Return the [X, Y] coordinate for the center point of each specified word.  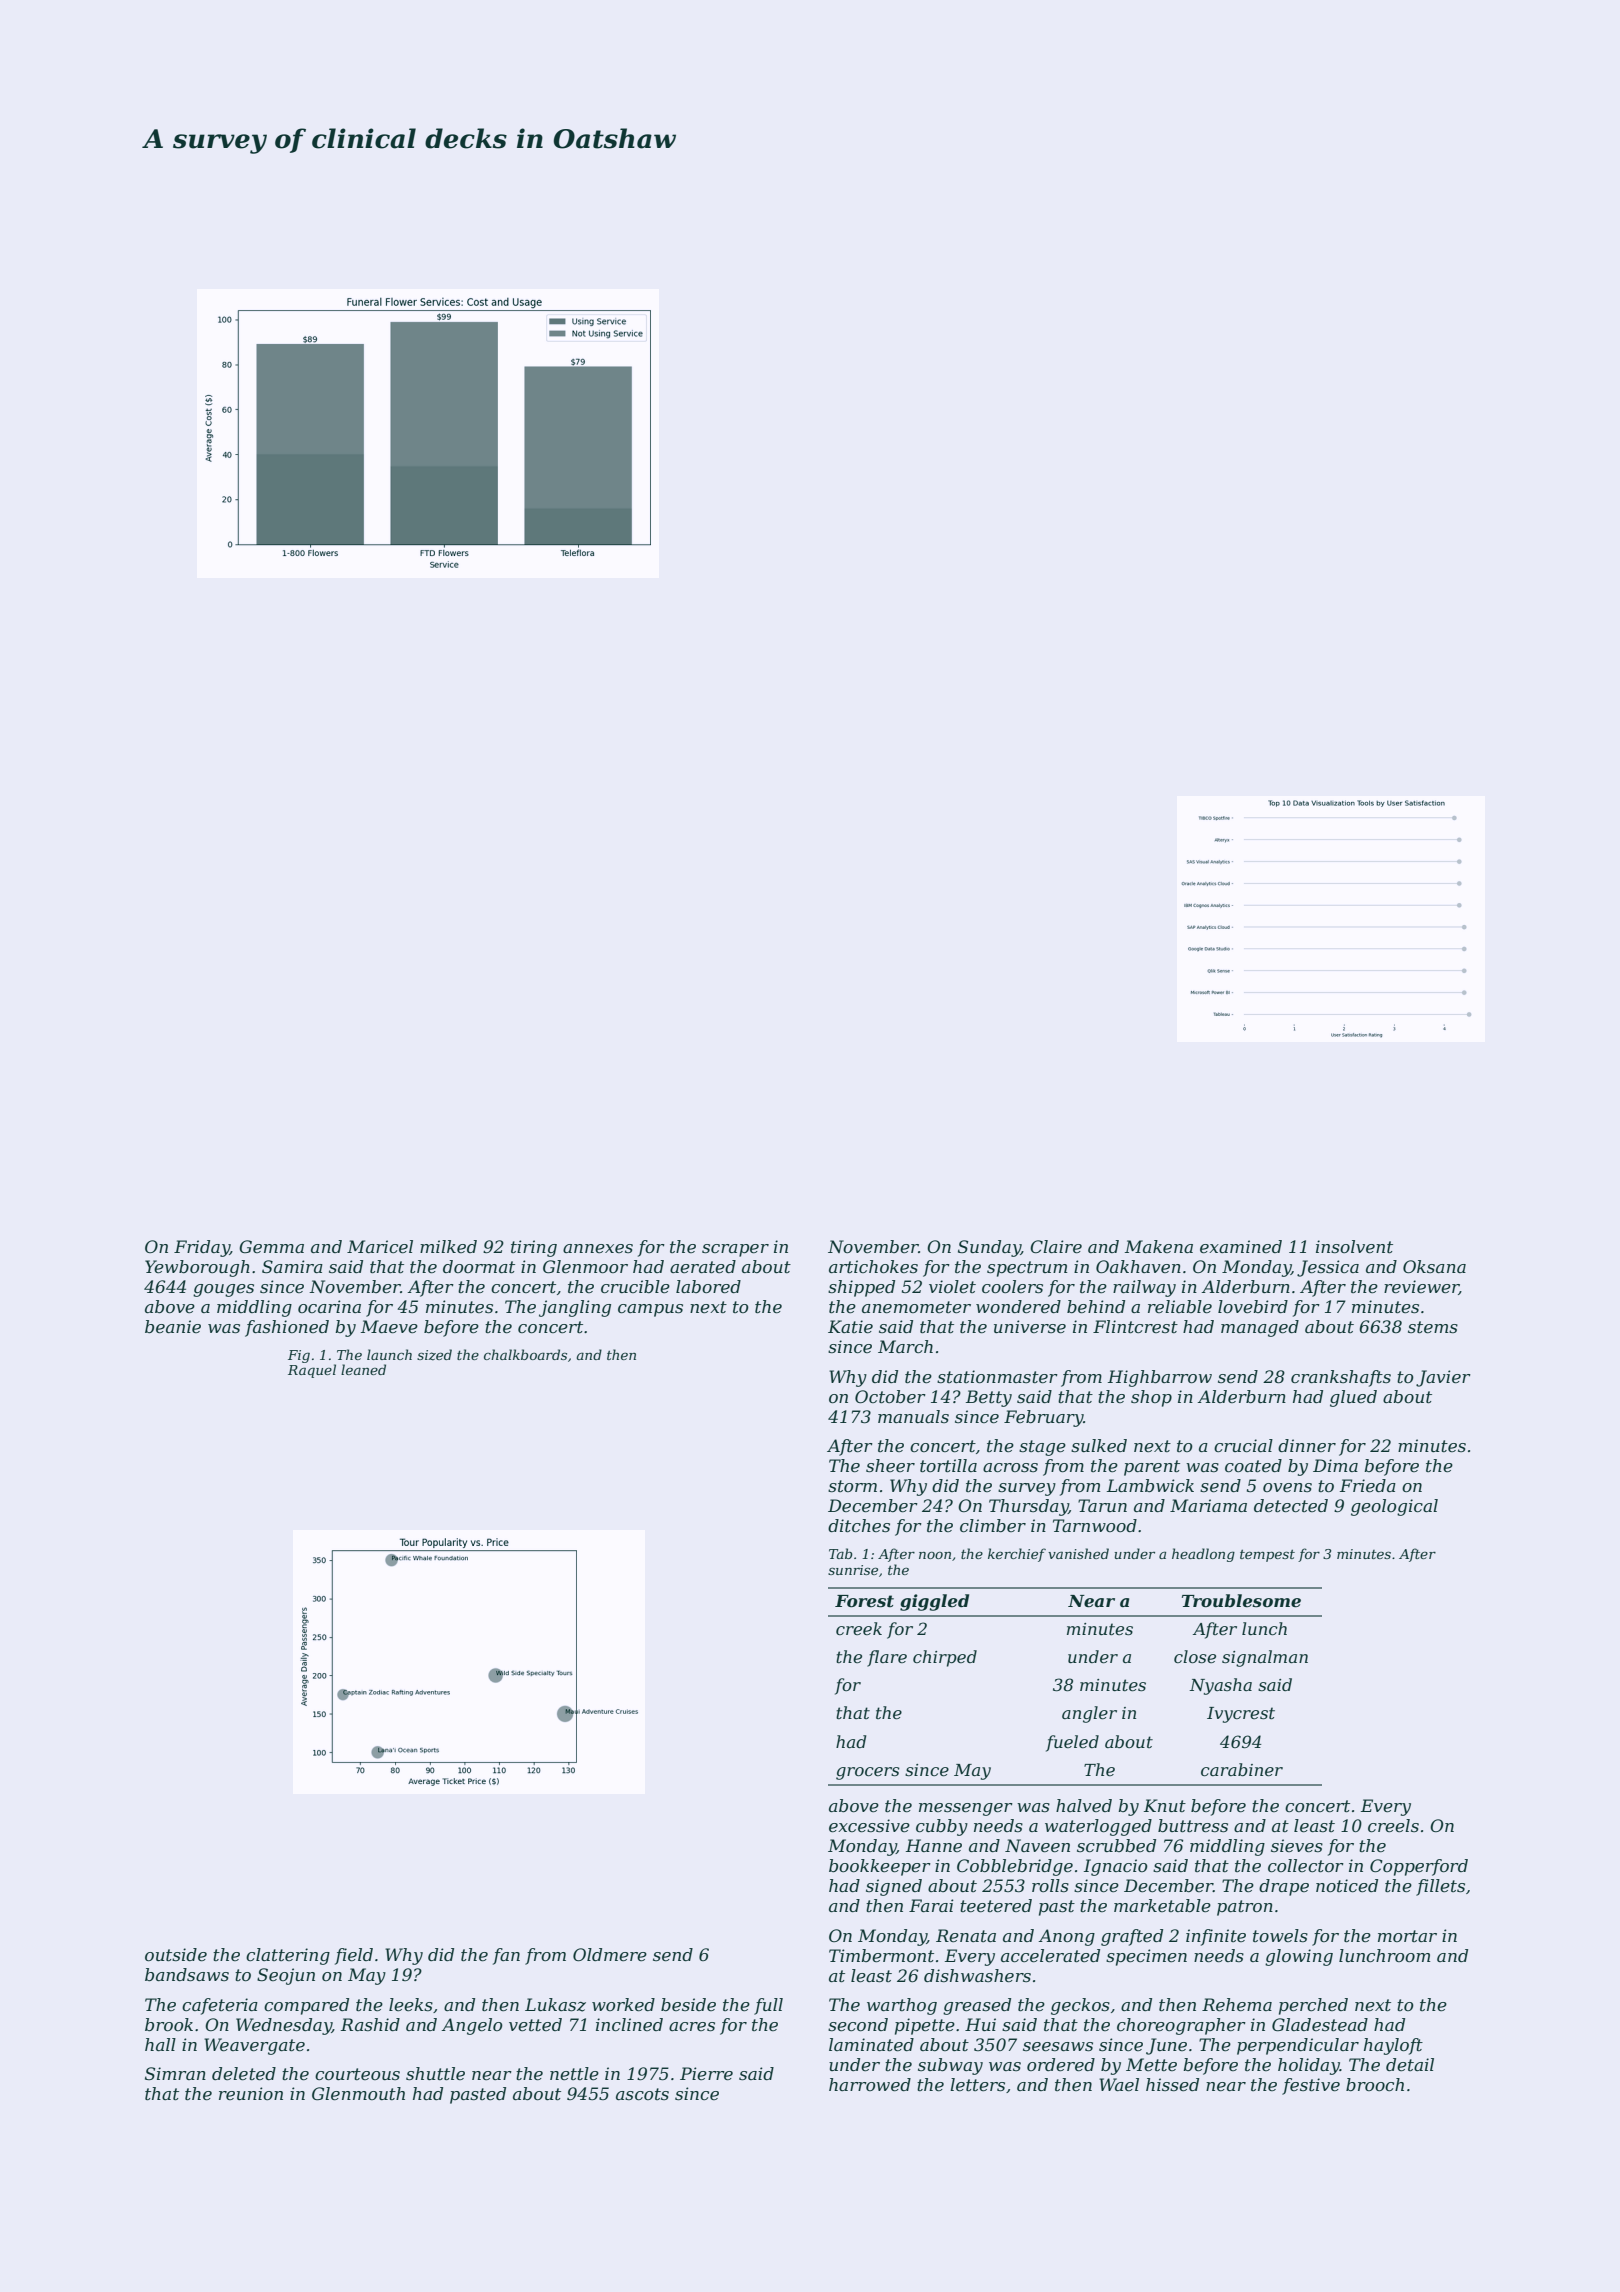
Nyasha [1220, 1686]
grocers [868, 1773]
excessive [869, 1825]
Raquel [312, 1371]
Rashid [370, 2024]
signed [894, 1887]
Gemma [271, 1246]
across [1010, 1467]
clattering [288, 1956]
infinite [1216, 1937]
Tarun [1102, 1505]
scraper [735, 1250]
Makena [1159, 1246]
